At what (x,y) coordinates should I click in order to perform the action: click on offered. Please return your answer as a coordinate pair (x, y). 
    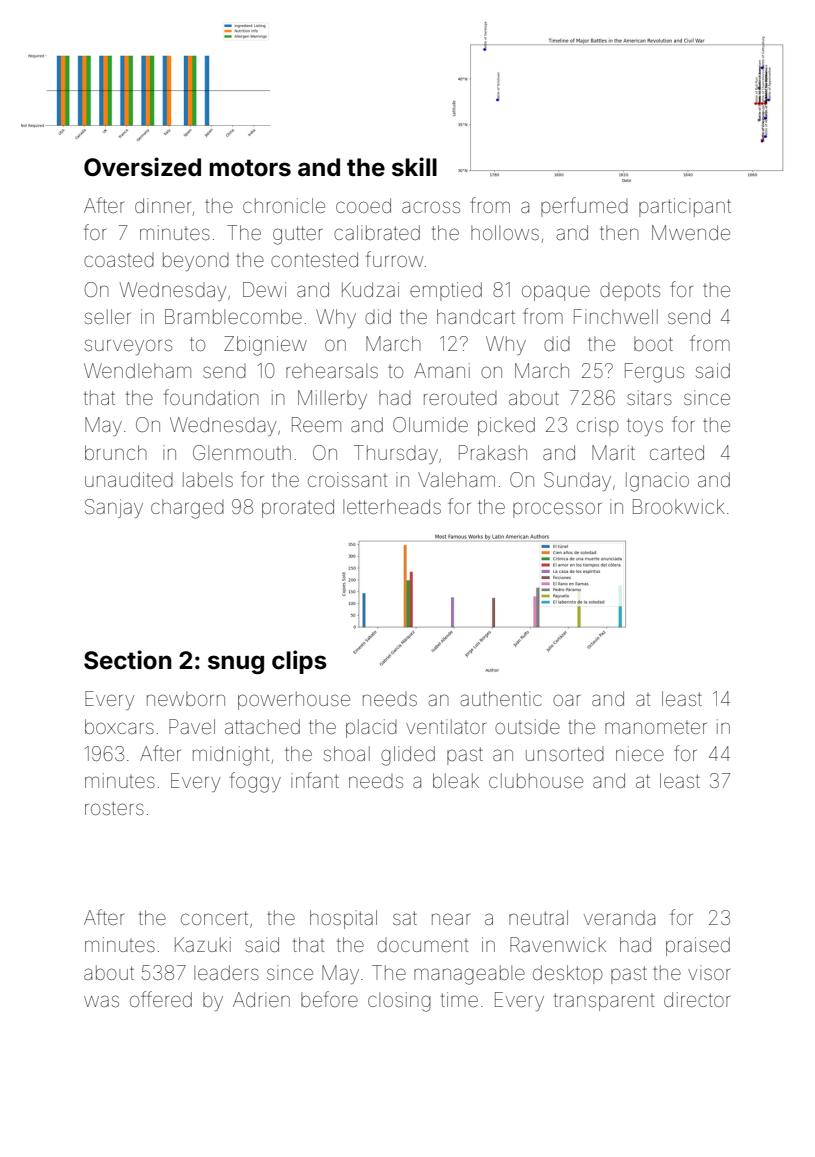
    Looking at the image, I should click on (161, 999).
